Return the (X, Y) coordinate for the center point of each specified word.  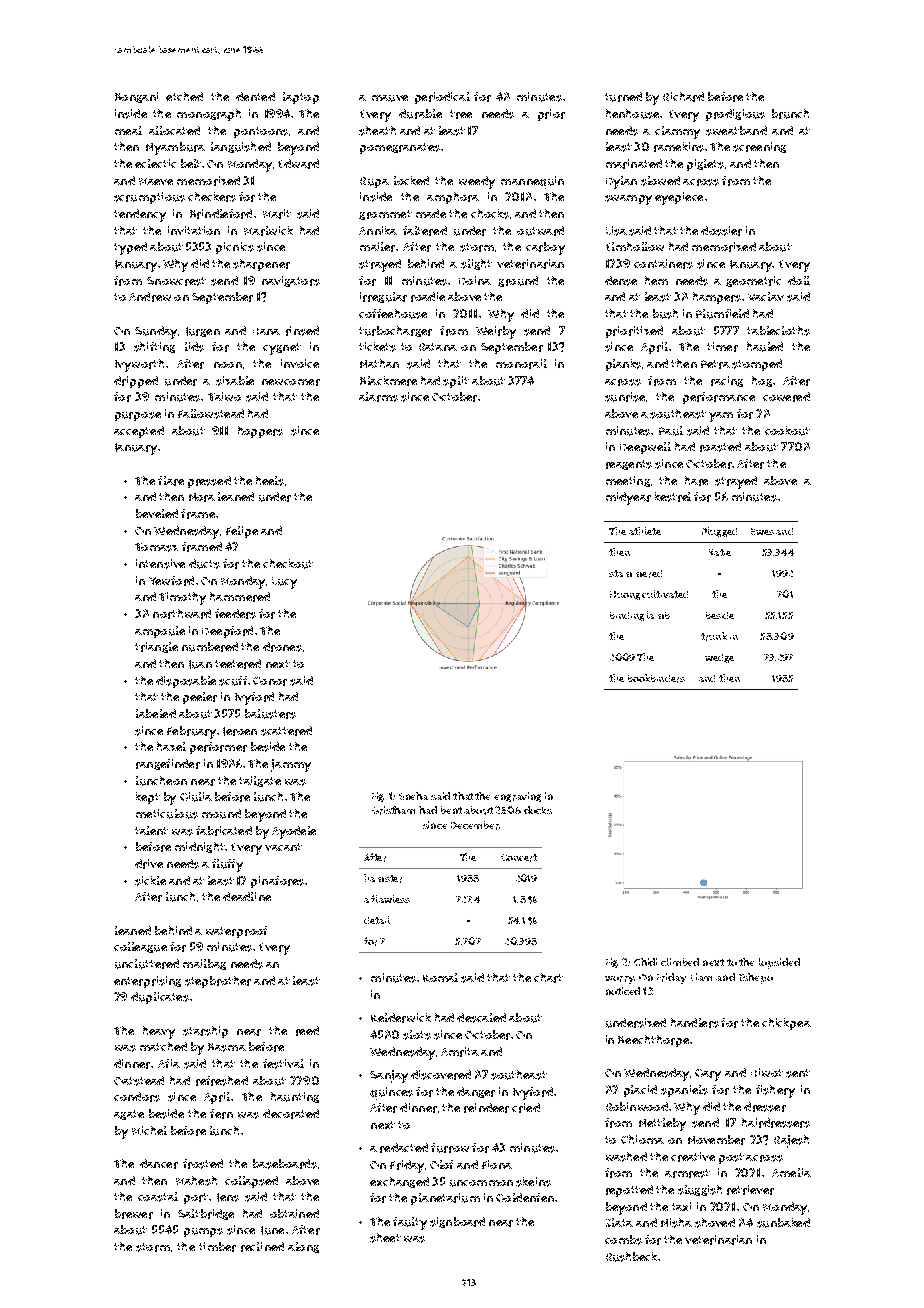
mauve (390, 98)
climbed (680, 962)
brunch (790, 114)
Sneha (413, 796)
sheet (385, 1238)
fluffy (227, 865)
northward (182, 614)
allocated (174, 130)
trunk (714, 636)
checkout (288, 564)
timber (217, 1247)
